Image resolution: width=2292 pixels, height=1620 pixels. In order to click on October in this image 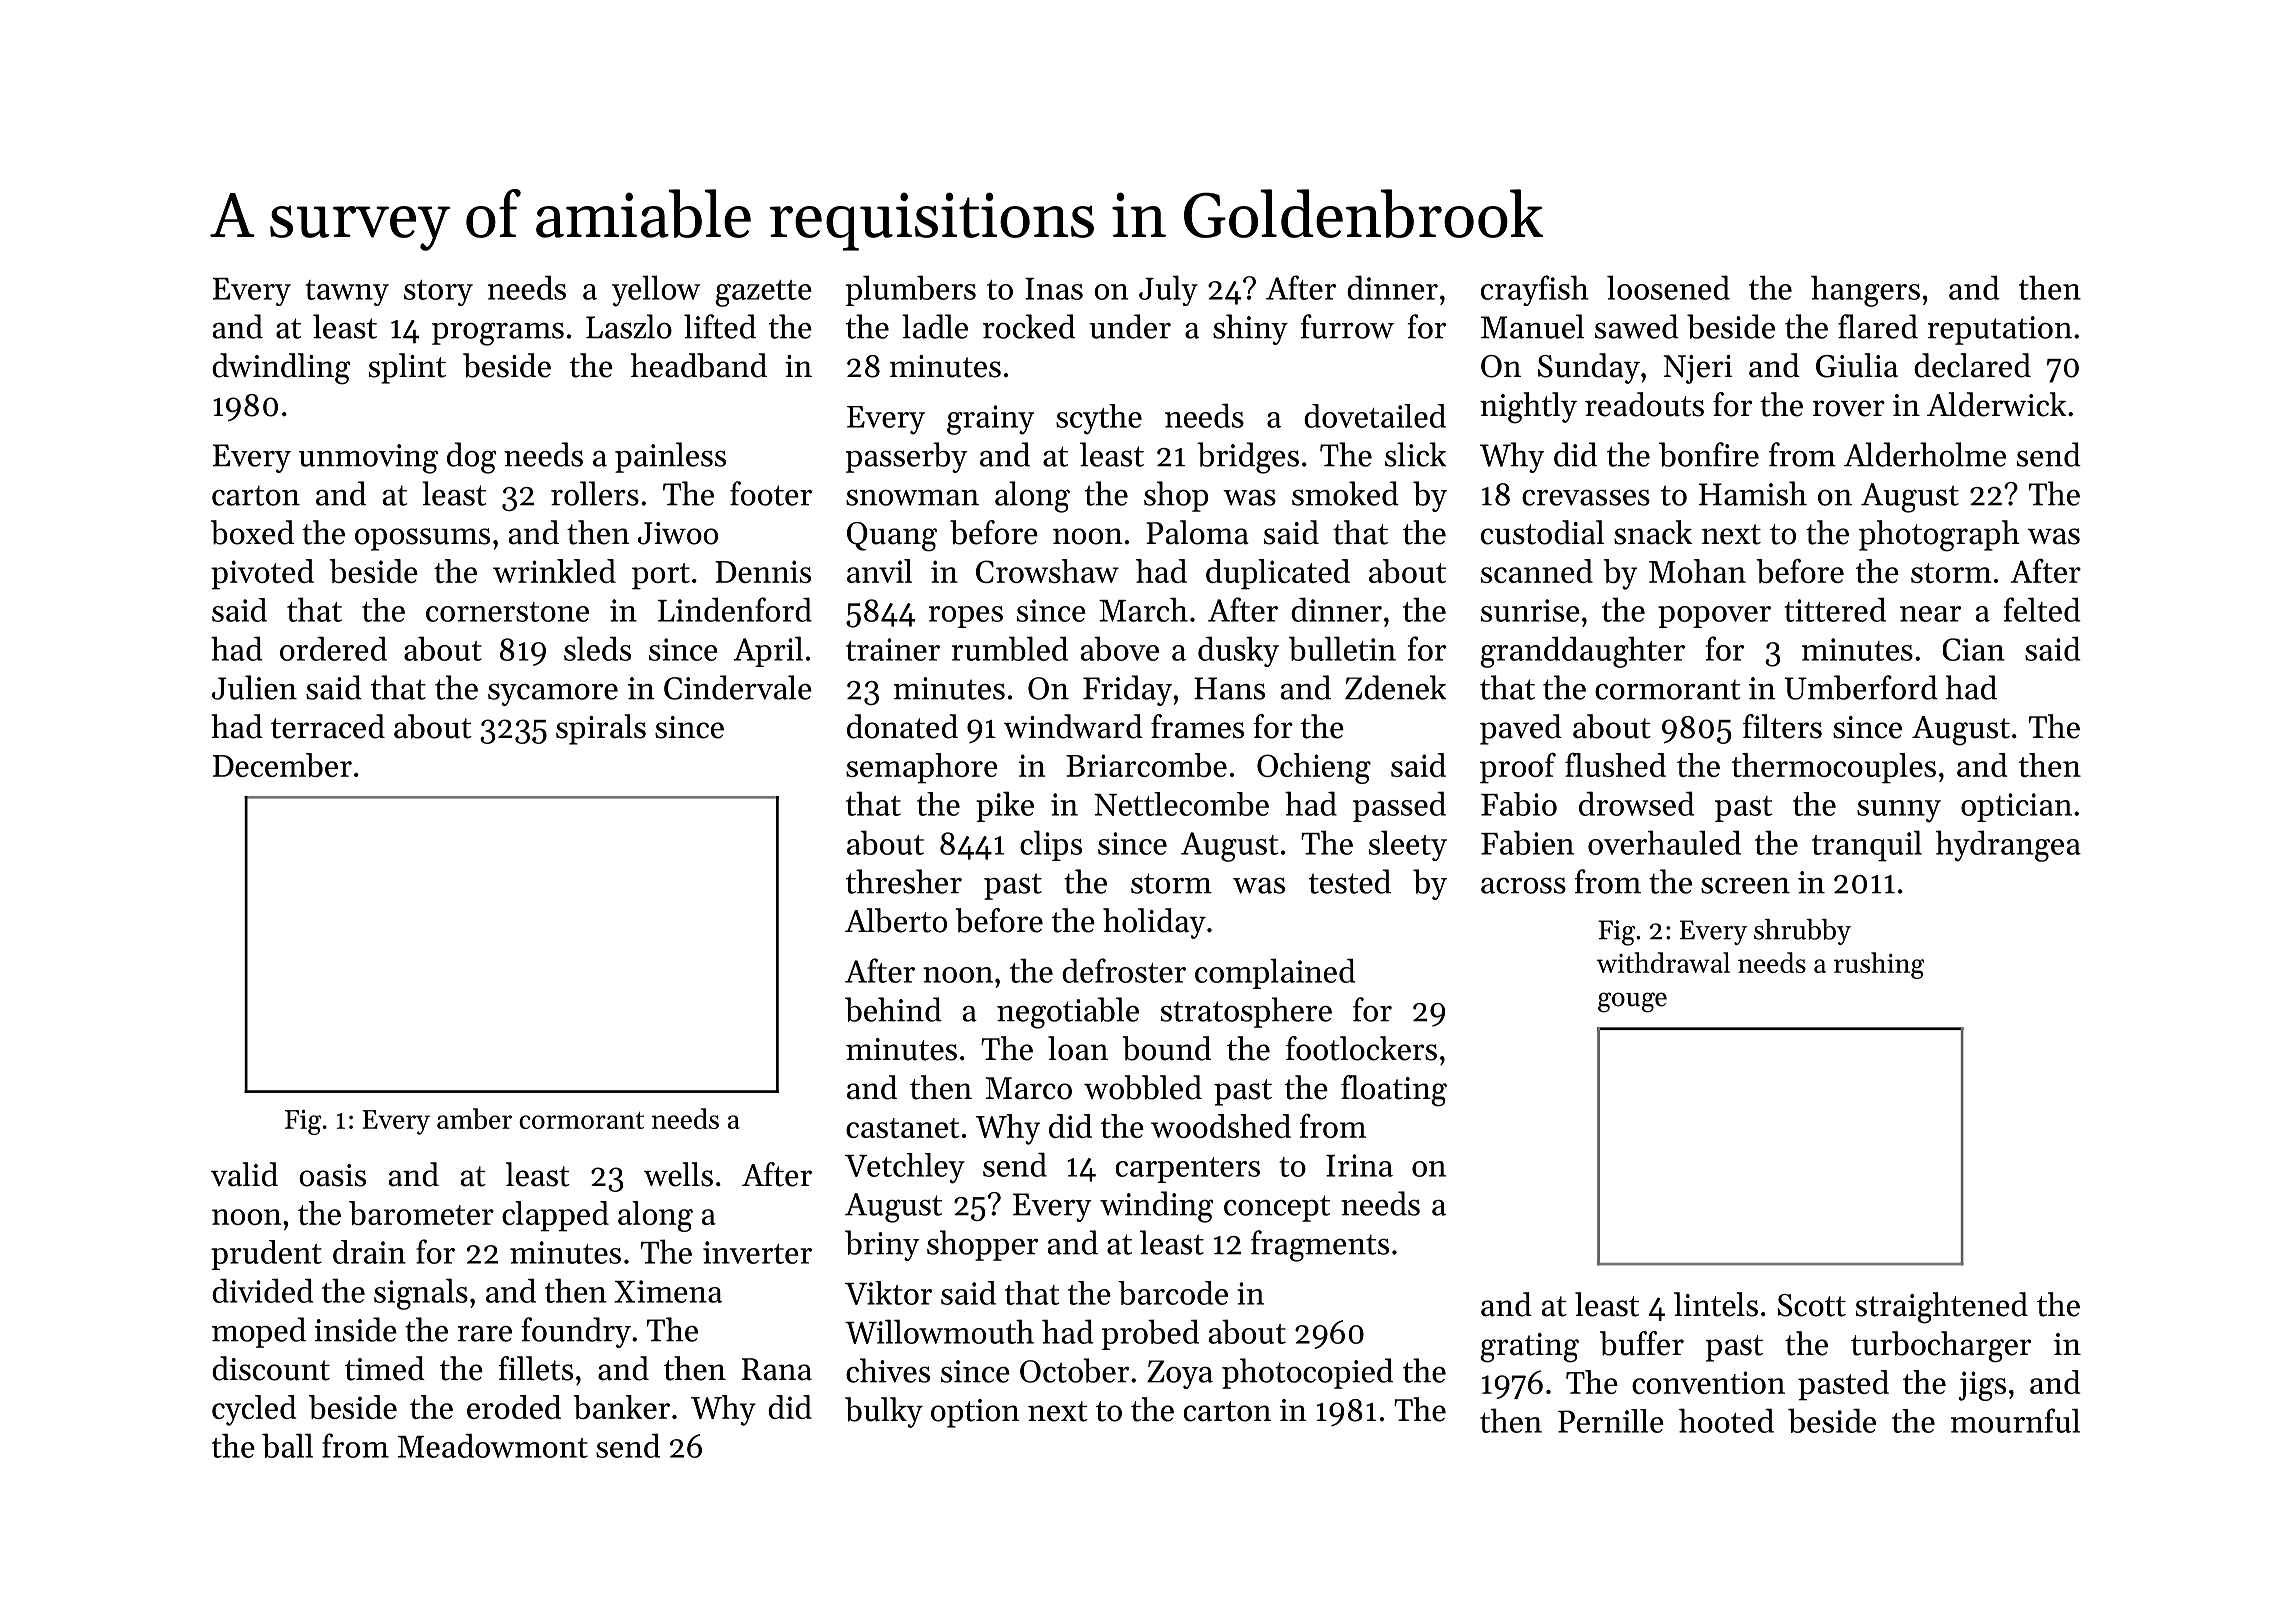, I will do `click(1074, 1370)`.
